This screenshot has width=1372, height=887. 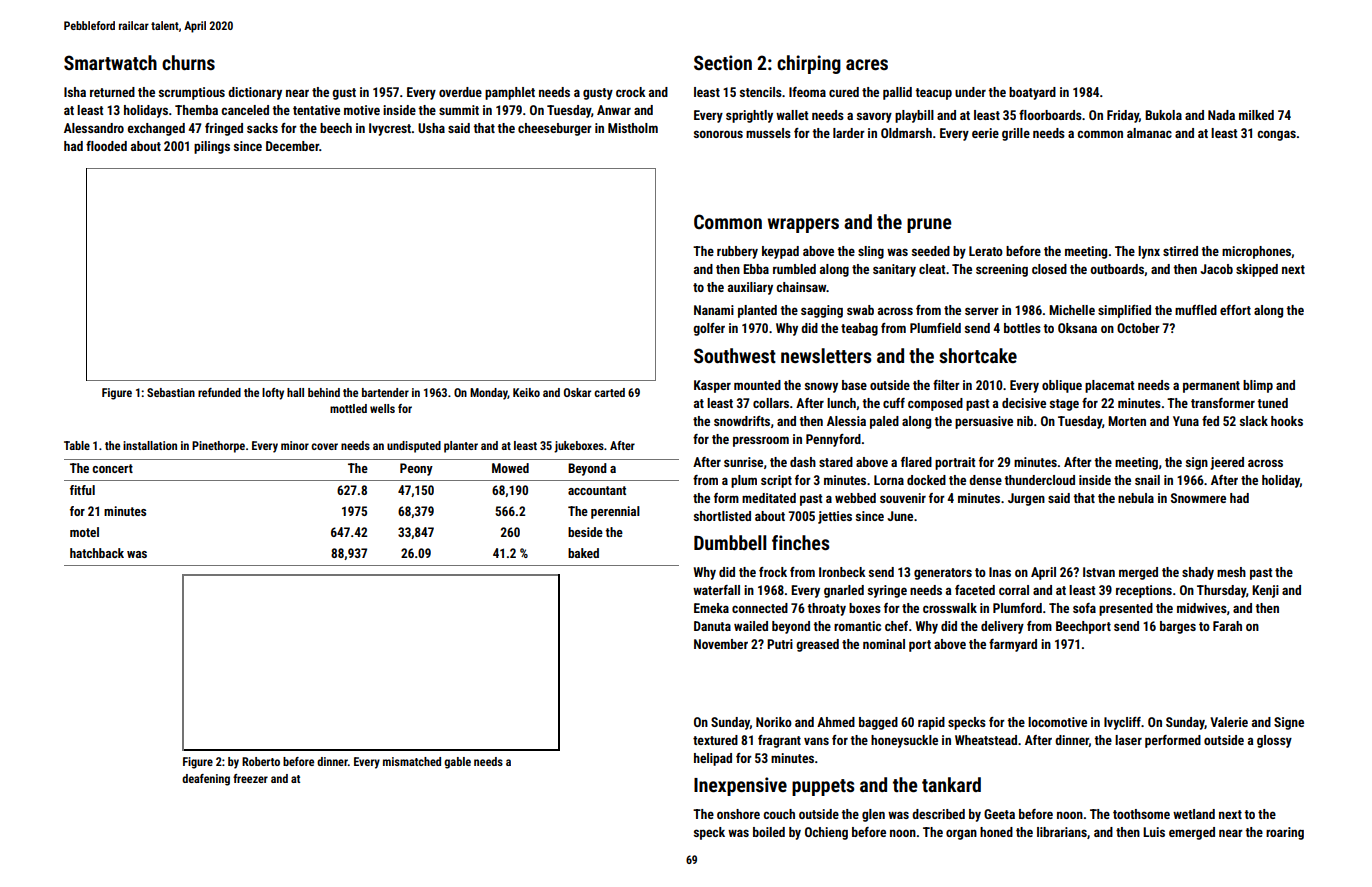 I want to click on hooks, so click(x=1287, y=421).
